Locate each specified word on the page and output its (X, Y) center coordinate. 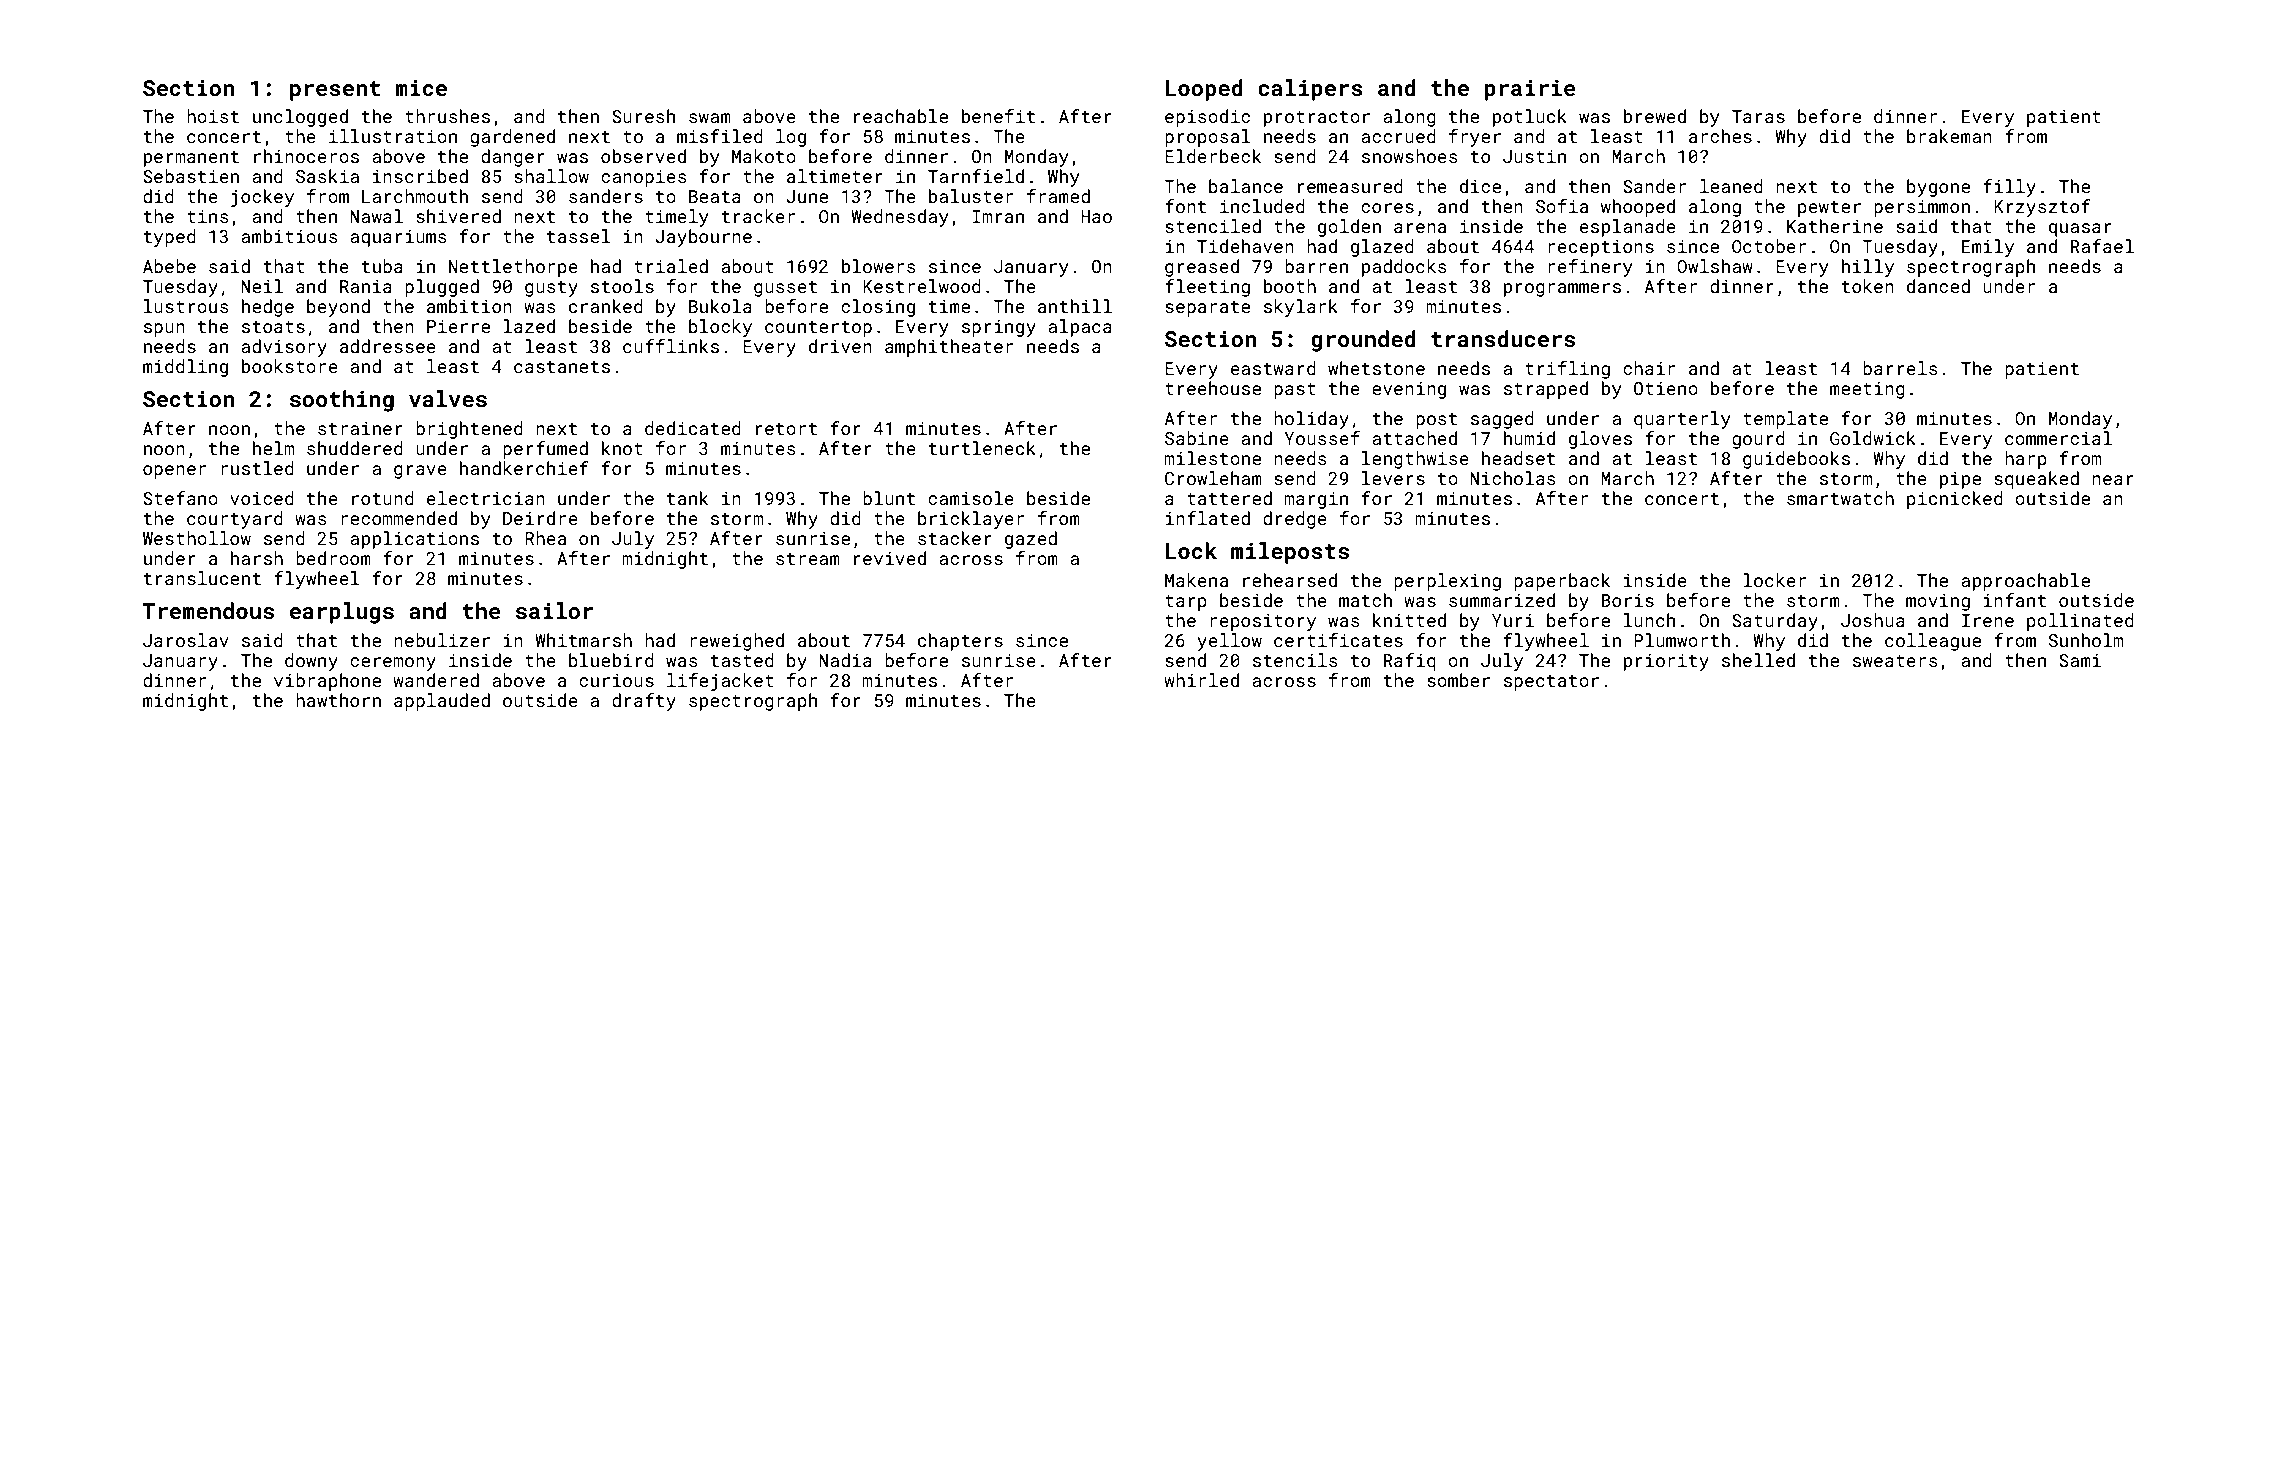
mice (421, 87)
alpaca (1080, 328)
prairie (1530, 90)
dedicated (693, 428)
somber (1458, 680)
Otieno (1666, 388)
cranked (606, 306)
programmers (1562, 290)
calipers (1310, 90)
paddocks (1404, 268)
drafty (644, 702)
